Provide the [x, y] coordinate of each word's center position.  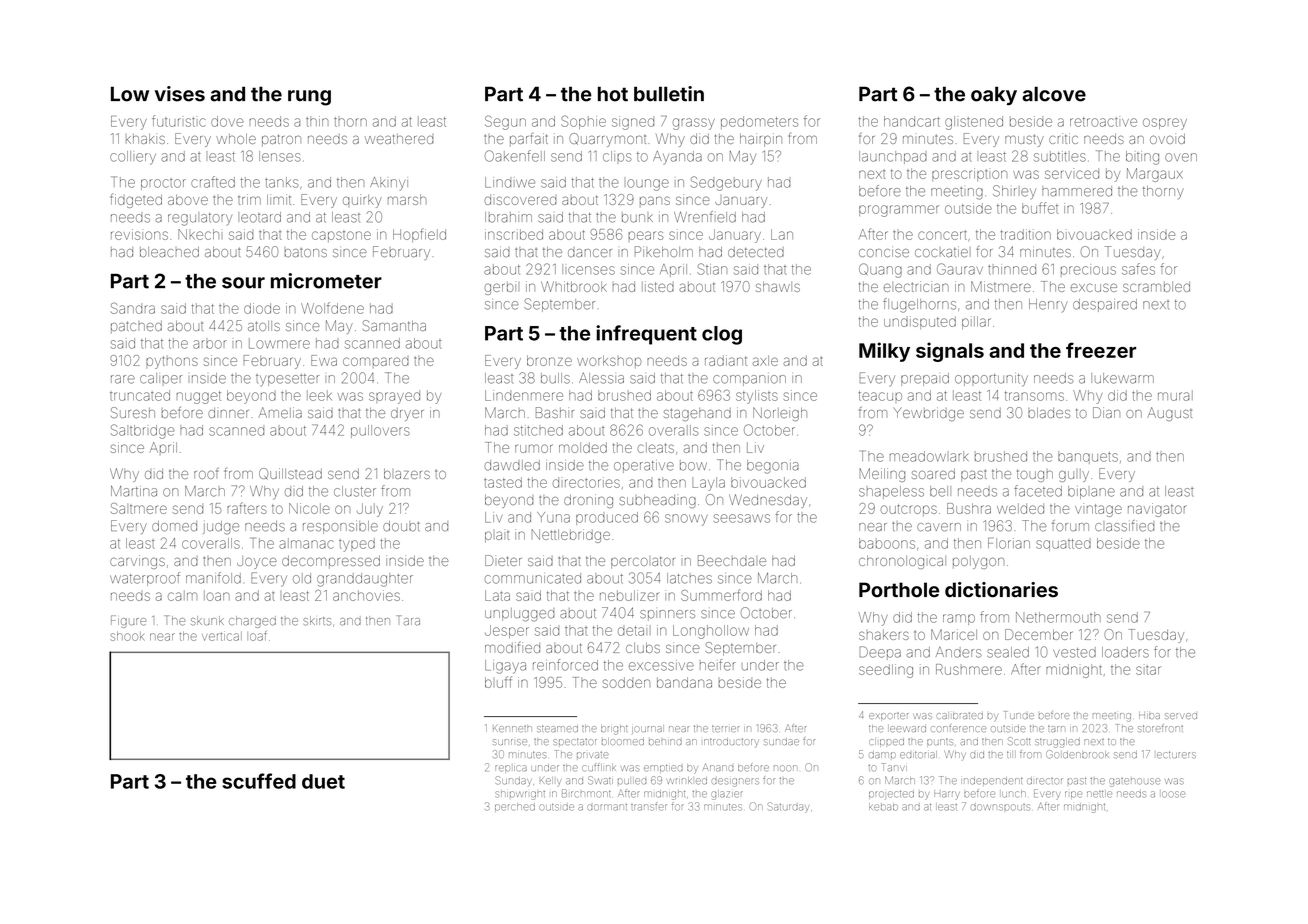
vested [1074, 652]
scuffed [259, 781]
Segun [505, 122]
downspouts [1000, 807]
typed [357, 545]
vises [180, 94]
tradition [1026, 234]
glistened [974, 123]
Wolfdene [332, 308]
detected [756, 252]
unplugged [519, 615]
